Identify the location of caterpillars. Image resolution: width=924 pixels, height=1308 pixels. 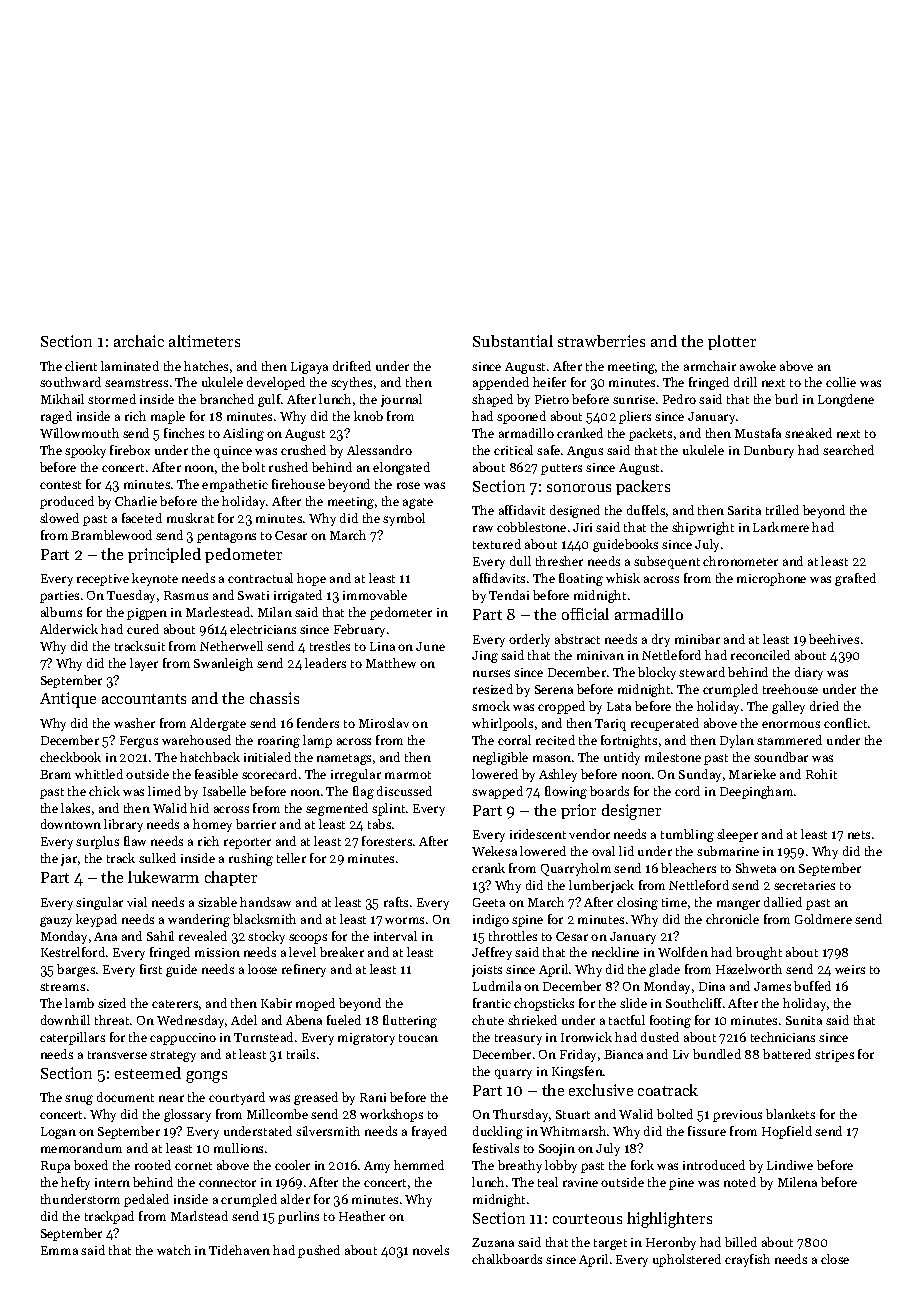
(72, 1038).
